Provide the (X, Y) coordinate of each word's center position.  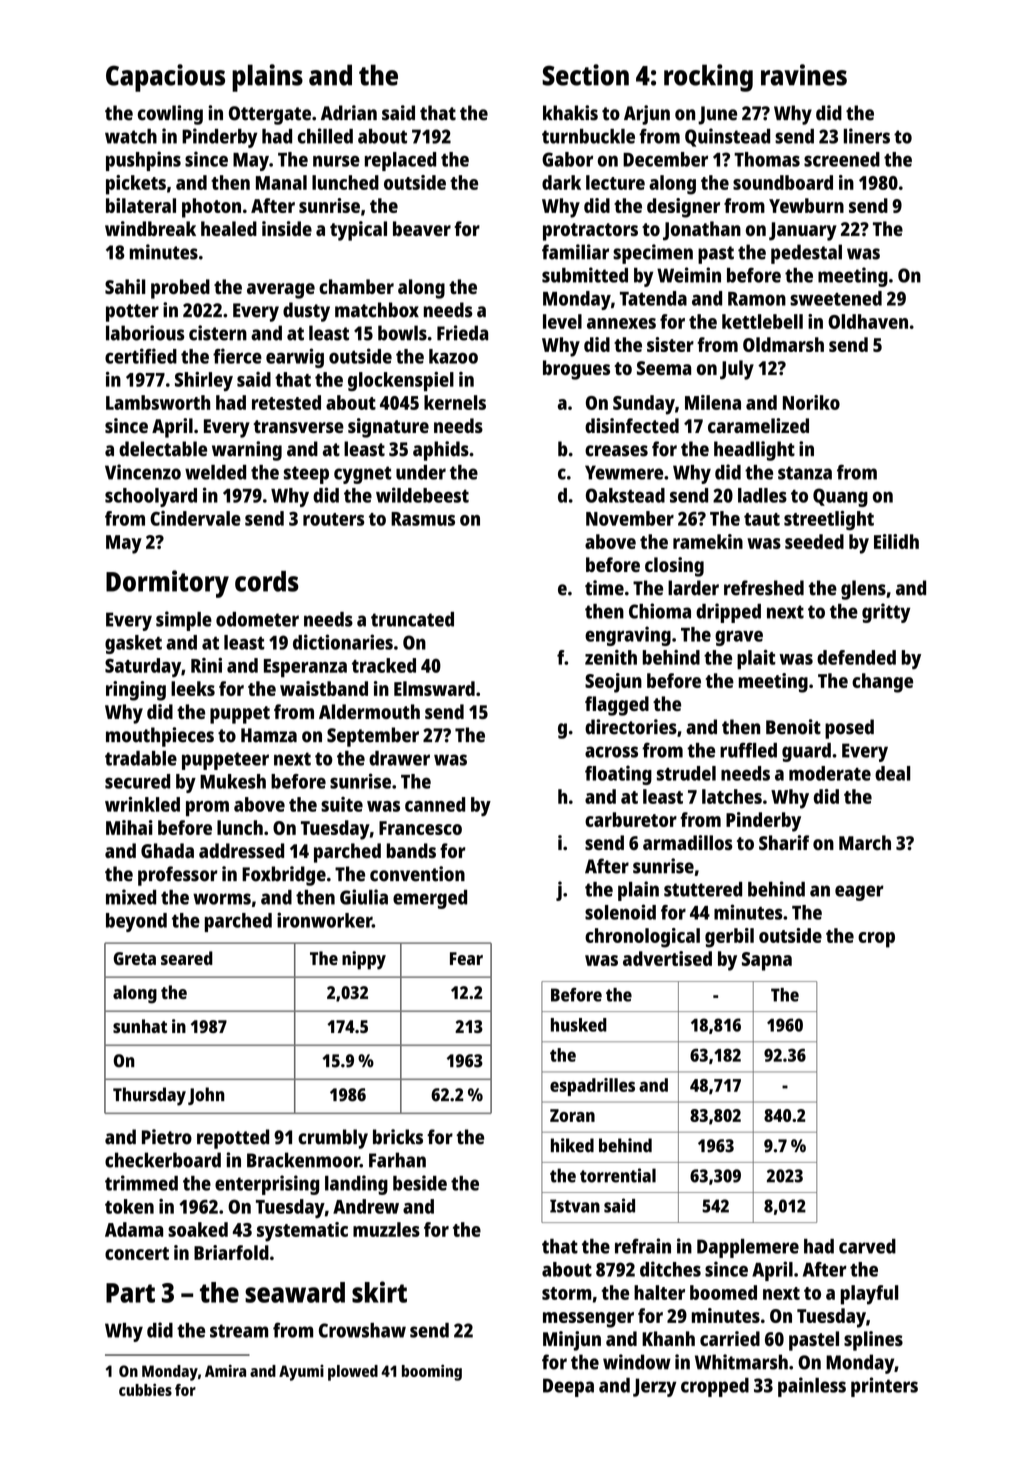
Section (585, 75)
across (611, 752)
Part (130, 1293)
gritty (886, 613)
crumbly (333, 1139)
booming (432, 1372)
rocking (708, 78)
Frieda (462, 333)
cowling (170, 115)
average (281, 291)
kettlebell (762, 321)
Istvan (575, 1206)
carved (867, 1246)
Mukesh (233, 781)
